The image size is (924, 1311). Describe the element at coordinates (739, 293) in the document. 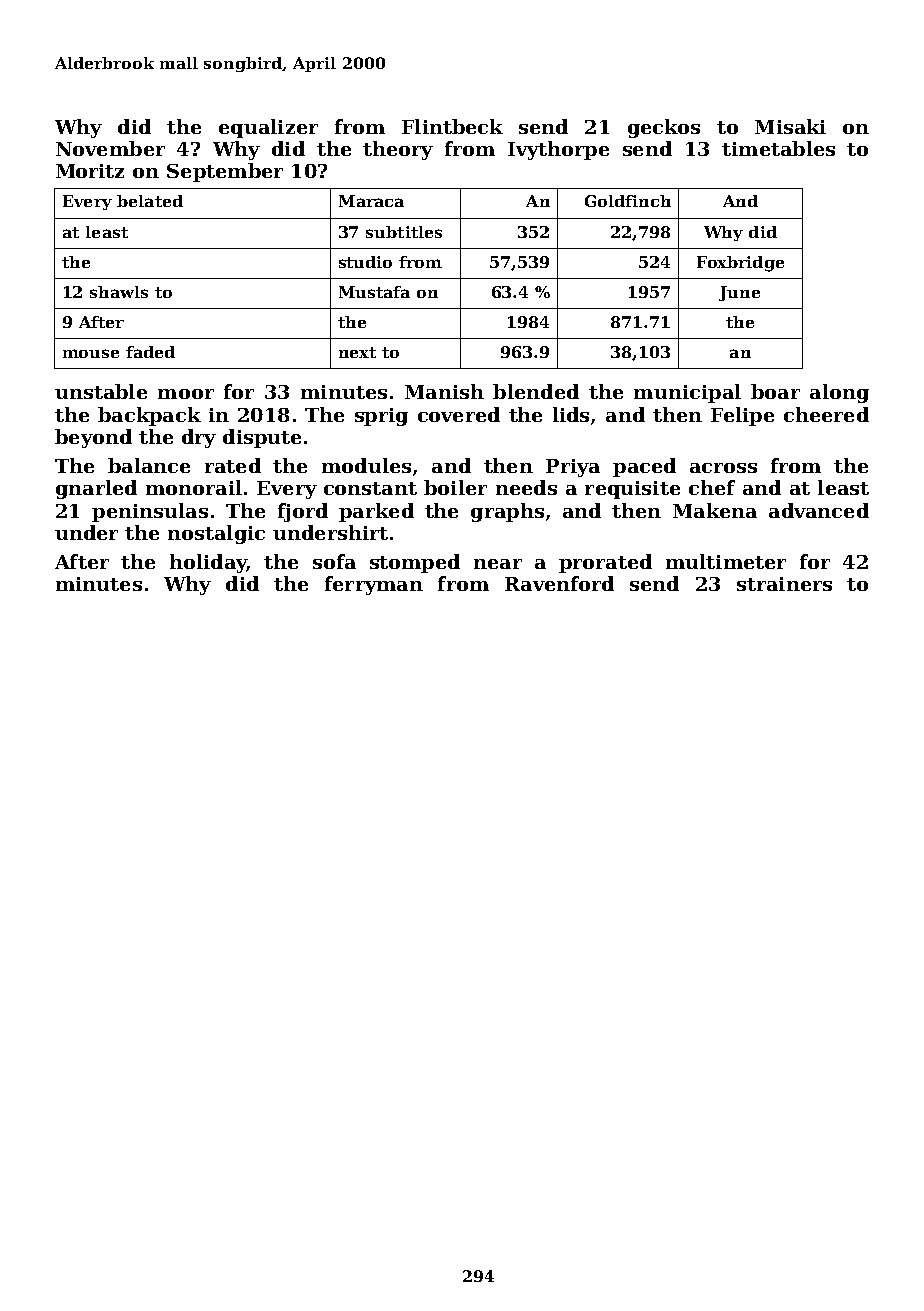

I see `June` at that location.
